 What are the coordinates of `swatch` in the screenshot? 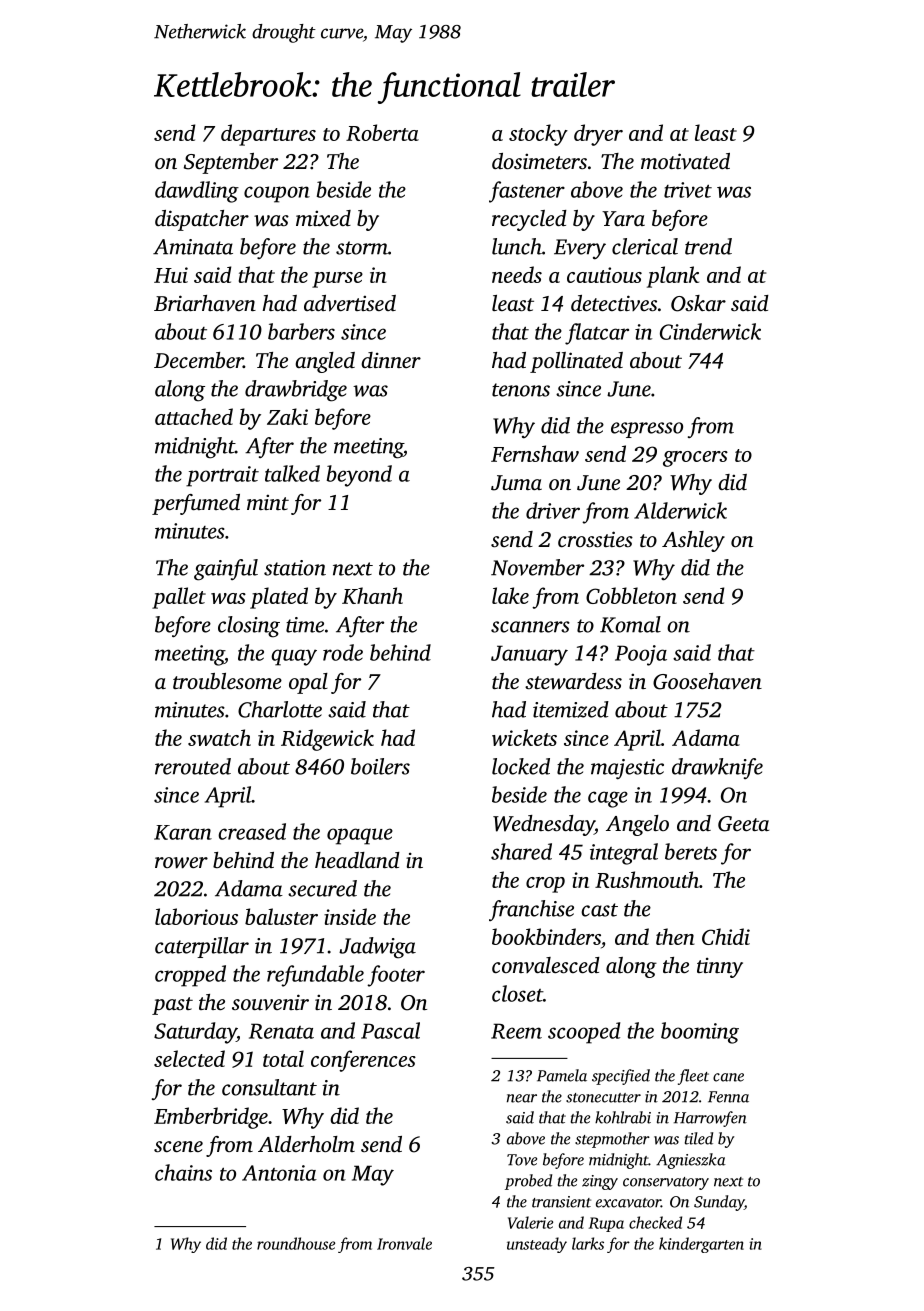 It's located at (219, 737).
